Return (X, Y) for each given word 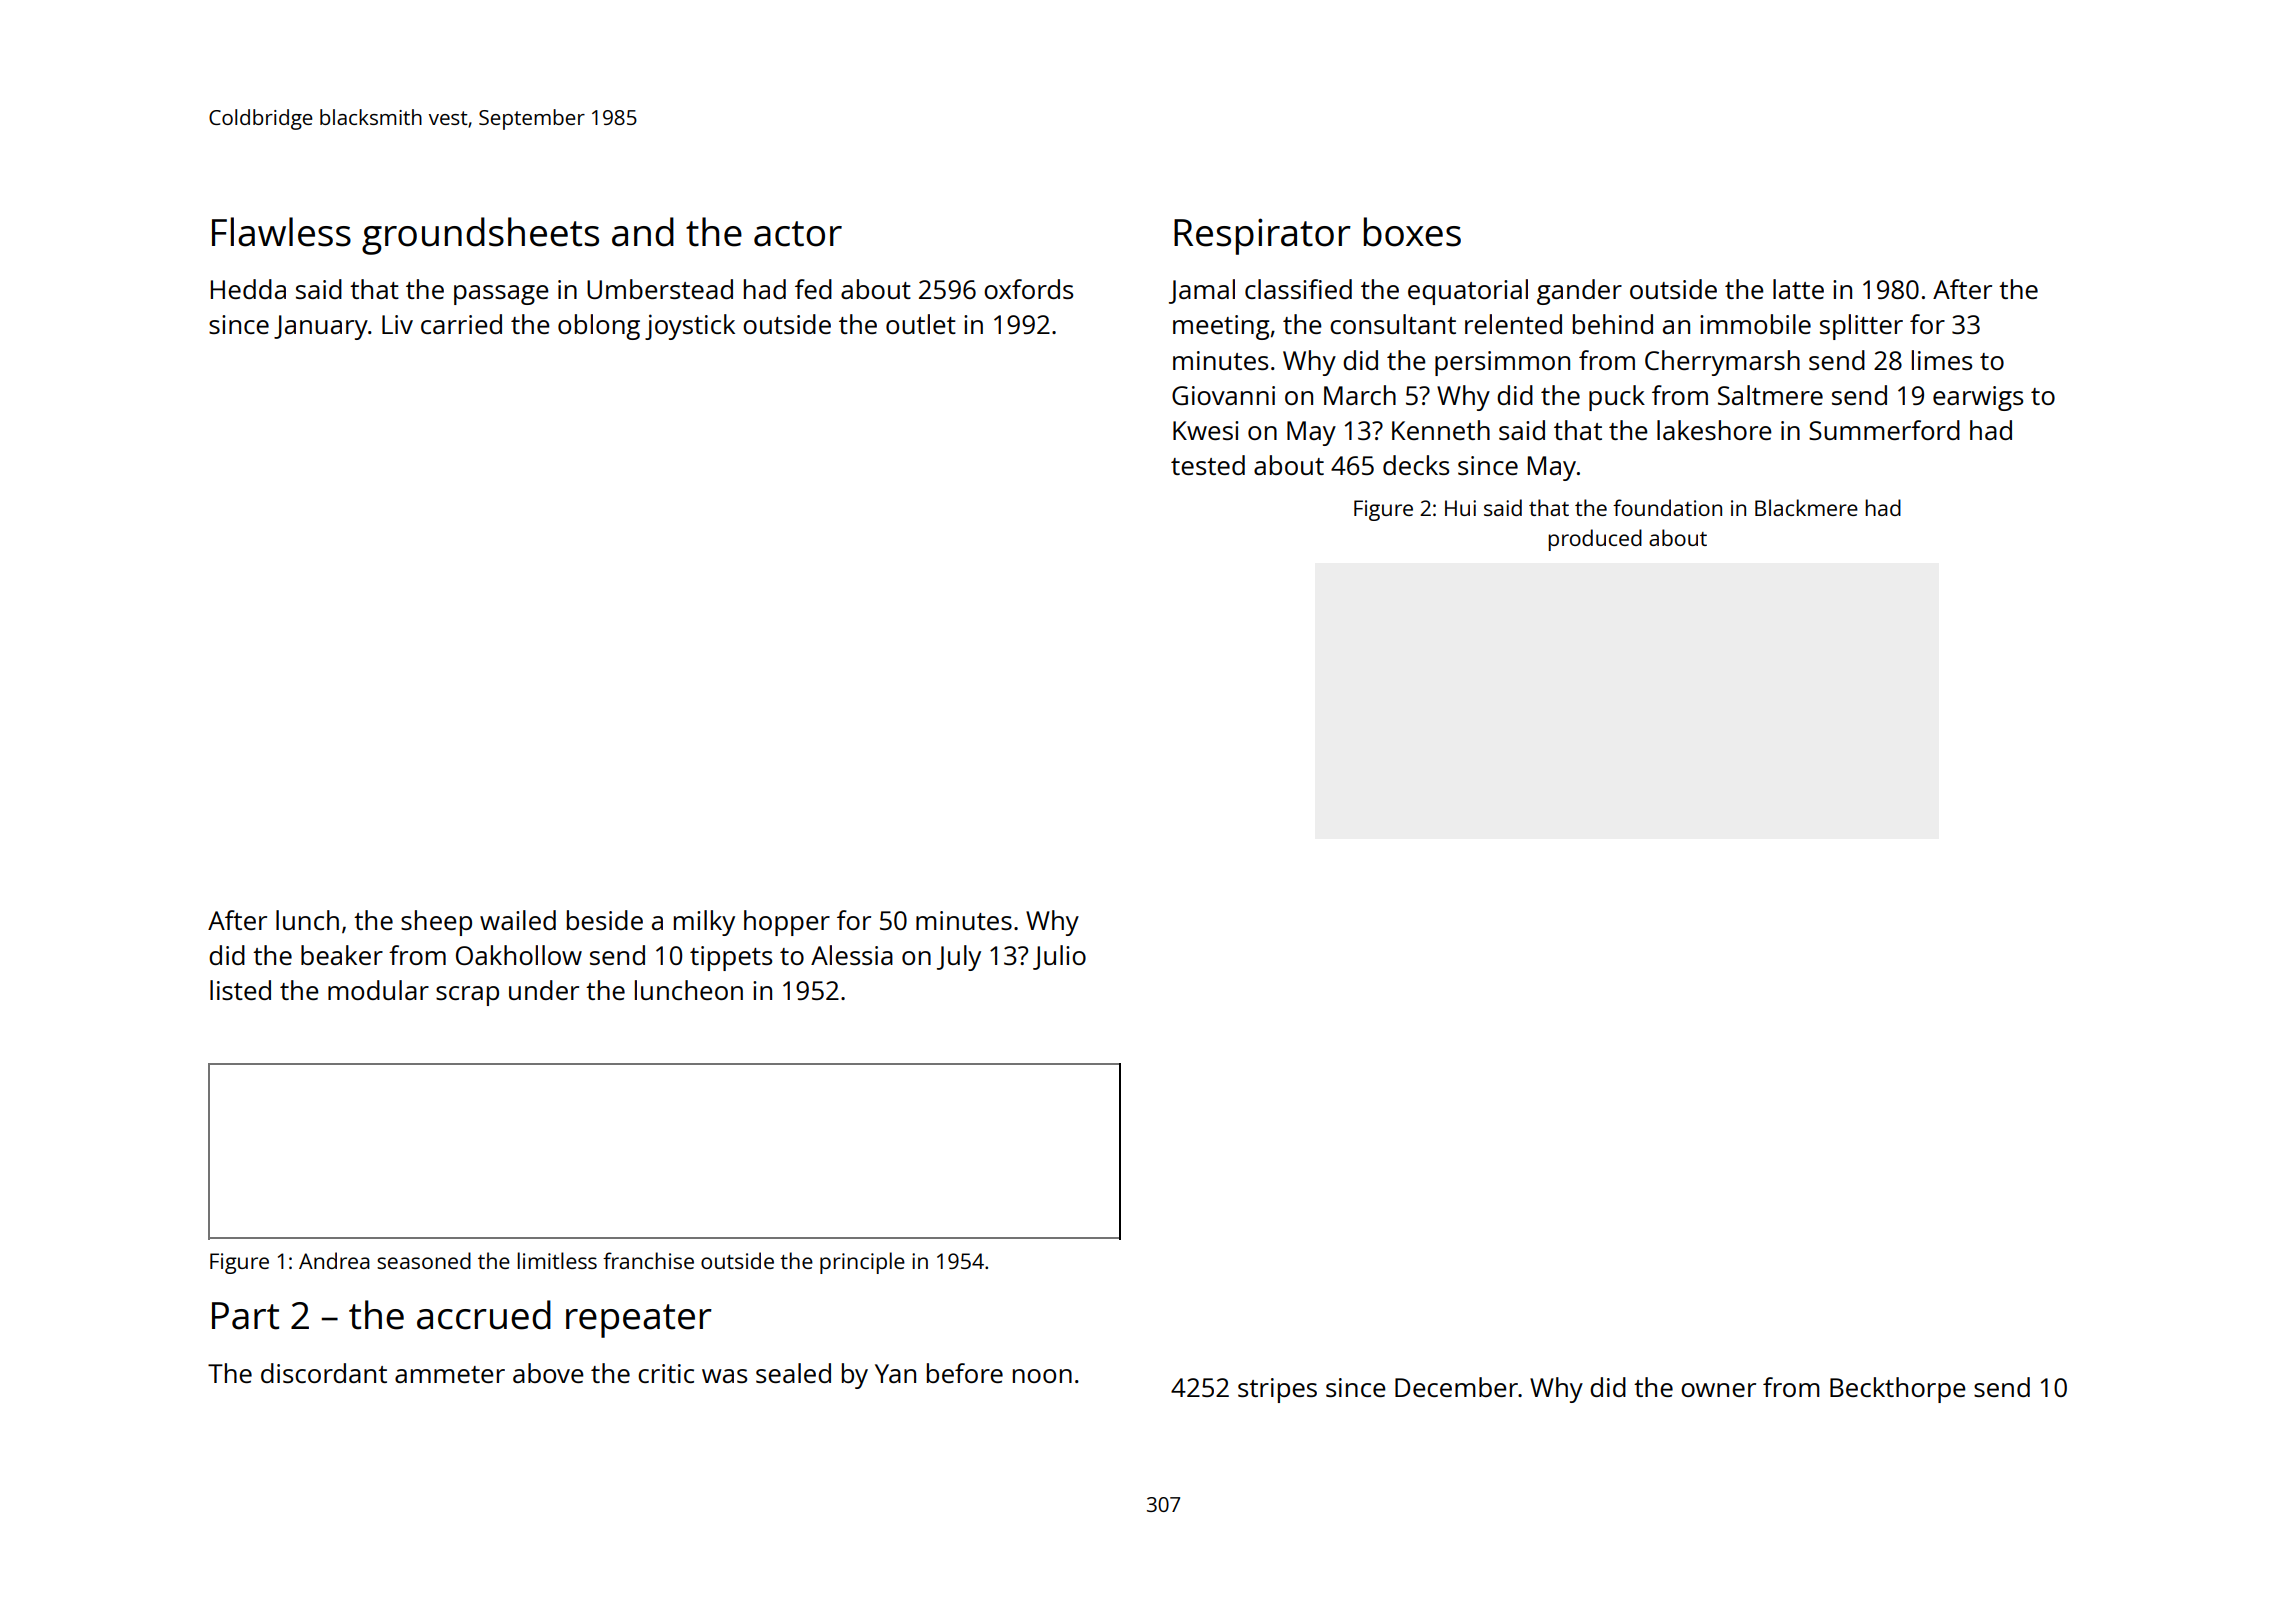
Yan (895, 1373)
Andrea (334, 1260)
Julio (1059, 957)
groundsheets (480, 236)
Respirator (1262, 236)
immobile (1755, 324)
